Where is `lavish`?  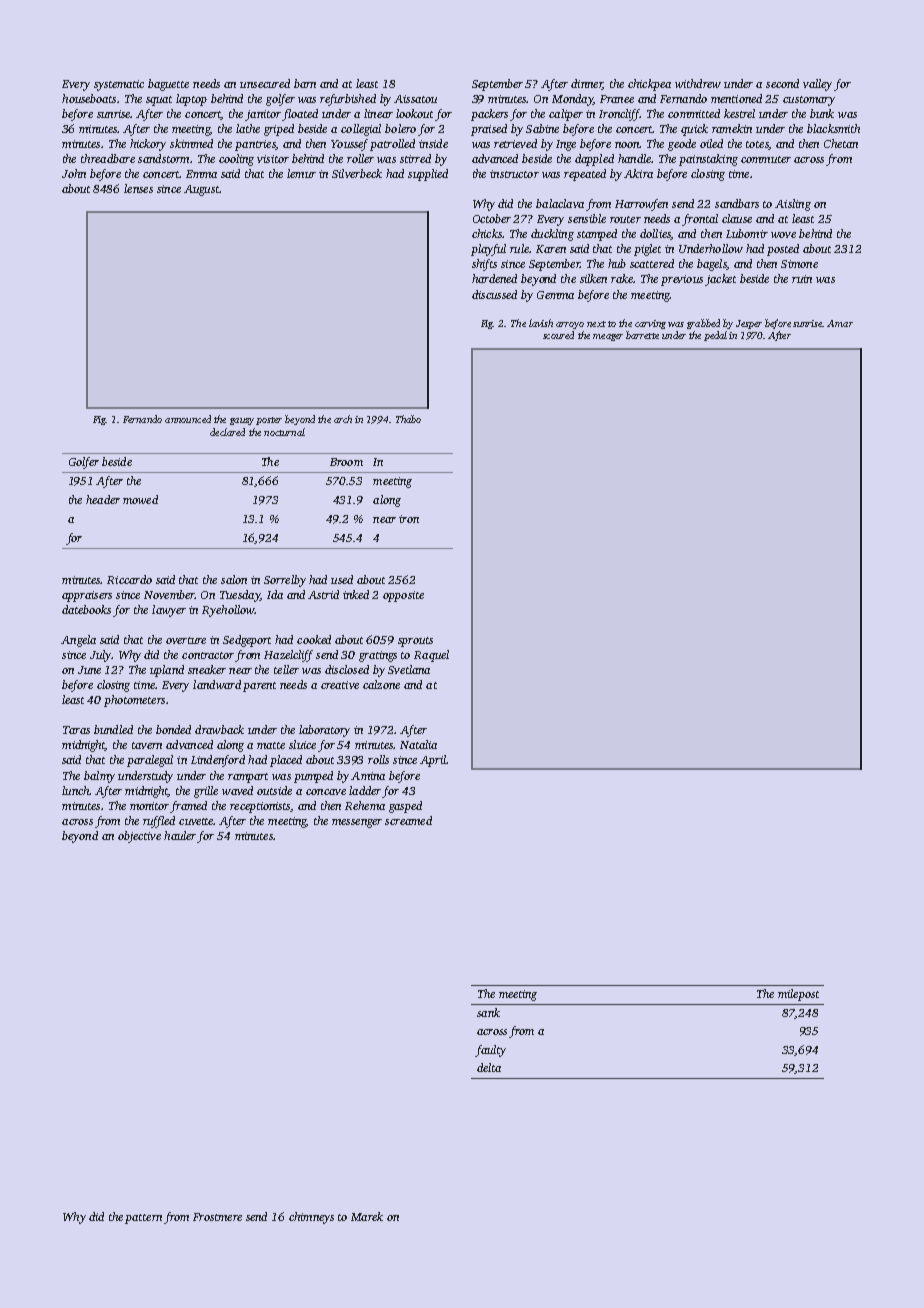
lavish is located at coordinates (541, 323).
